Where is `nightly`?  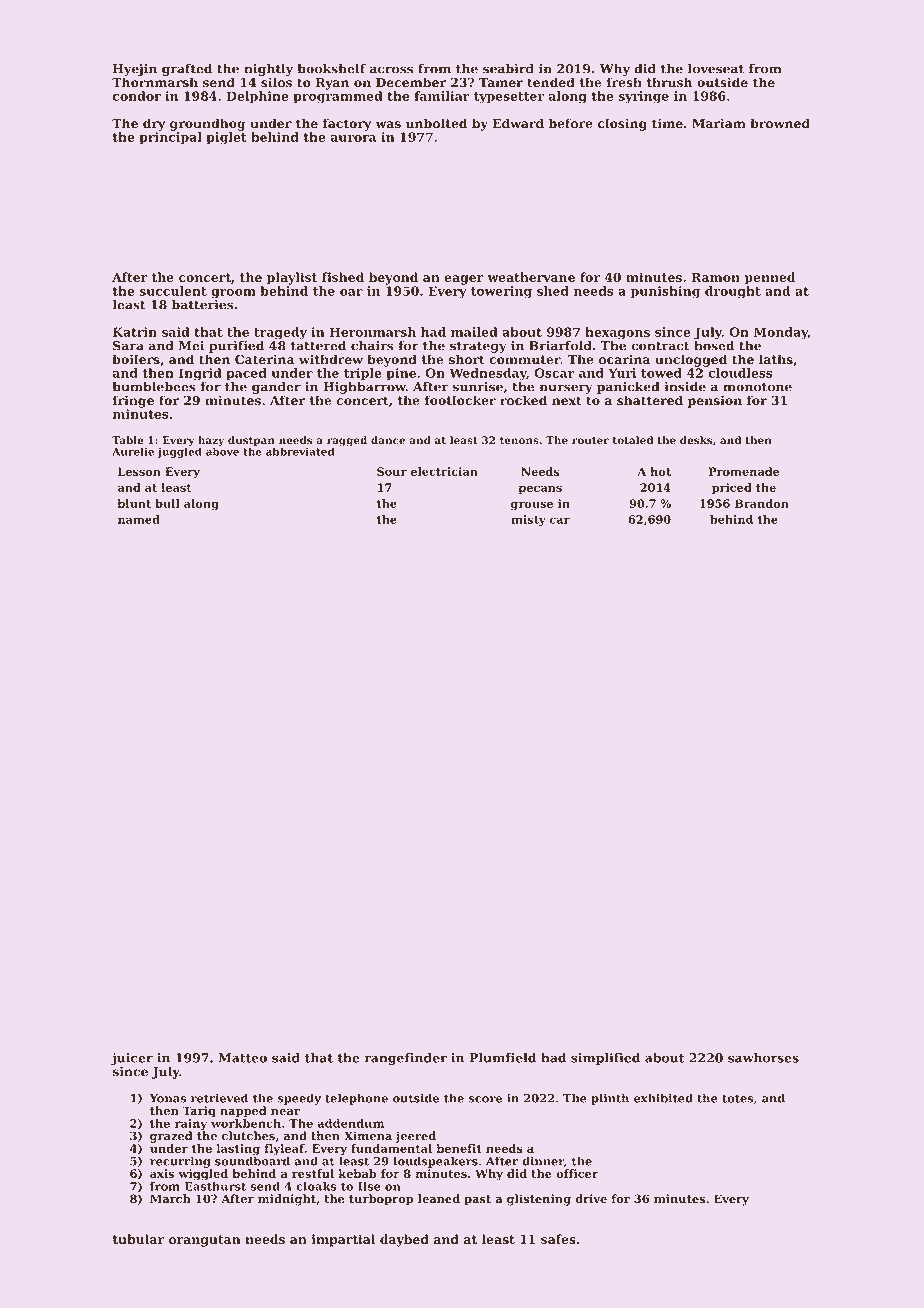
nightly is located at coordinates (268, 70).
